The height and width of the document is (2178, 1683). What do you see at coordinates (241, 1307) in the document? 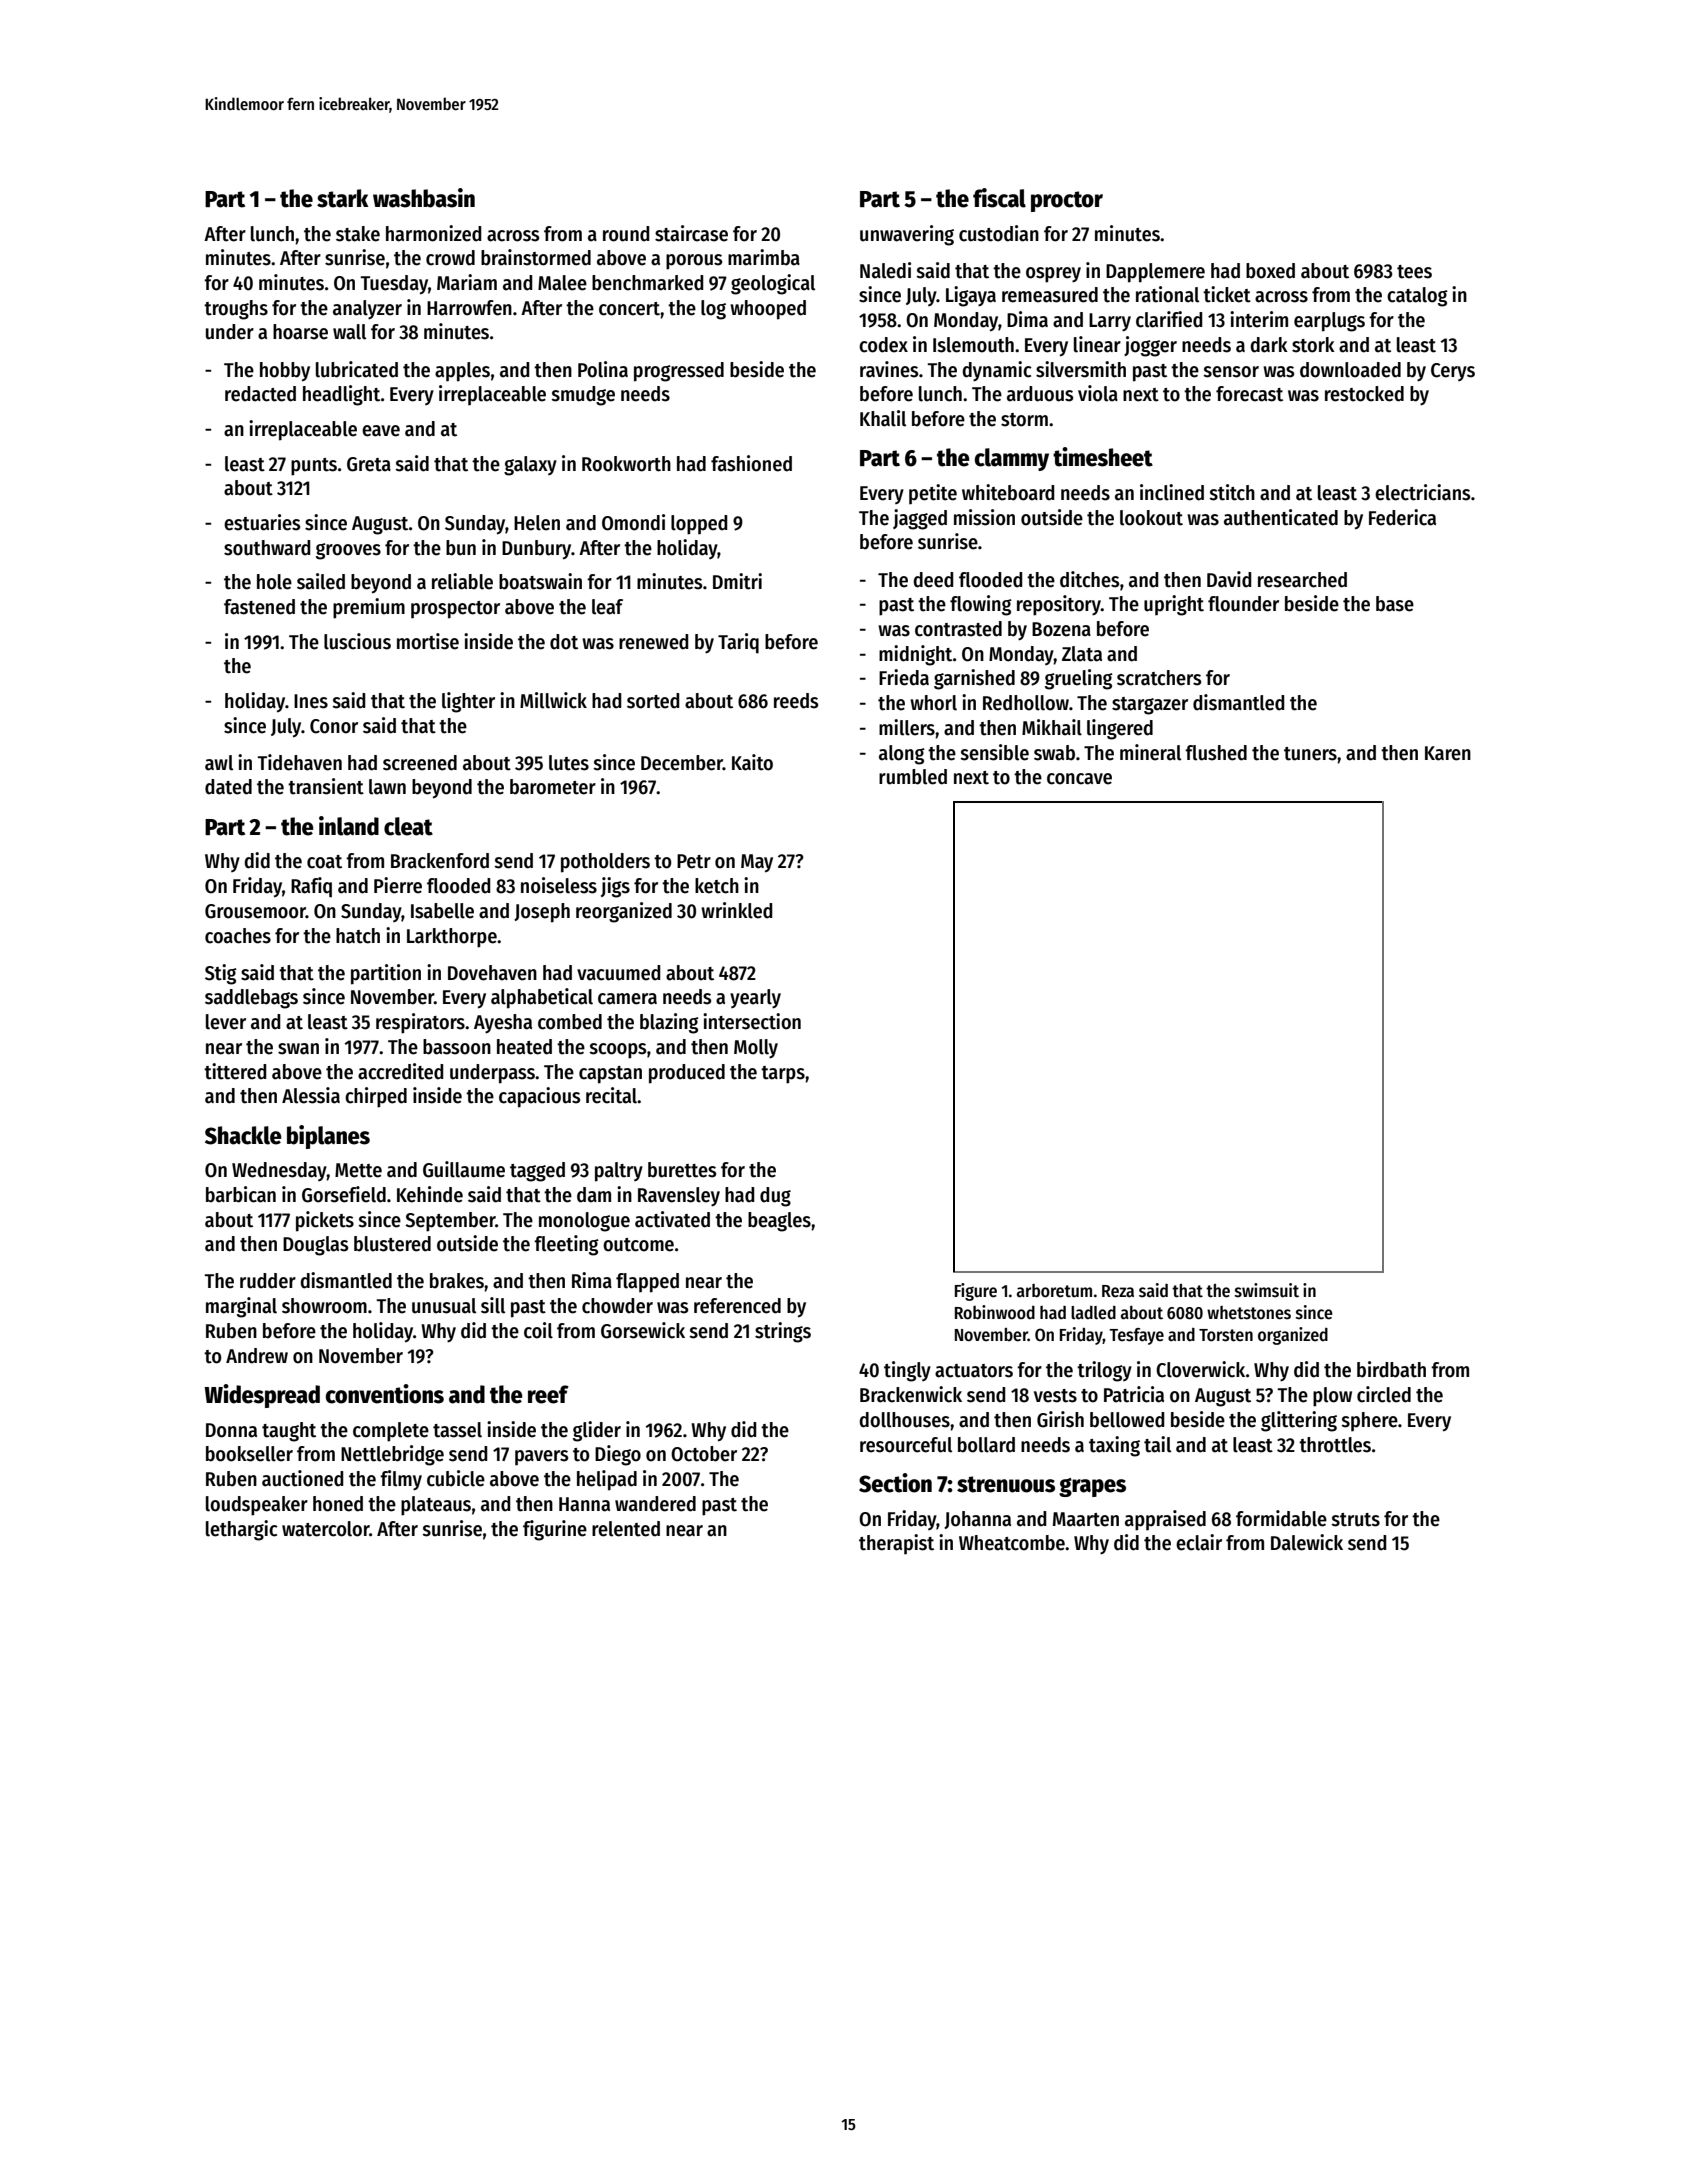
I see `marginal` at bounding box center [241, 1307].
